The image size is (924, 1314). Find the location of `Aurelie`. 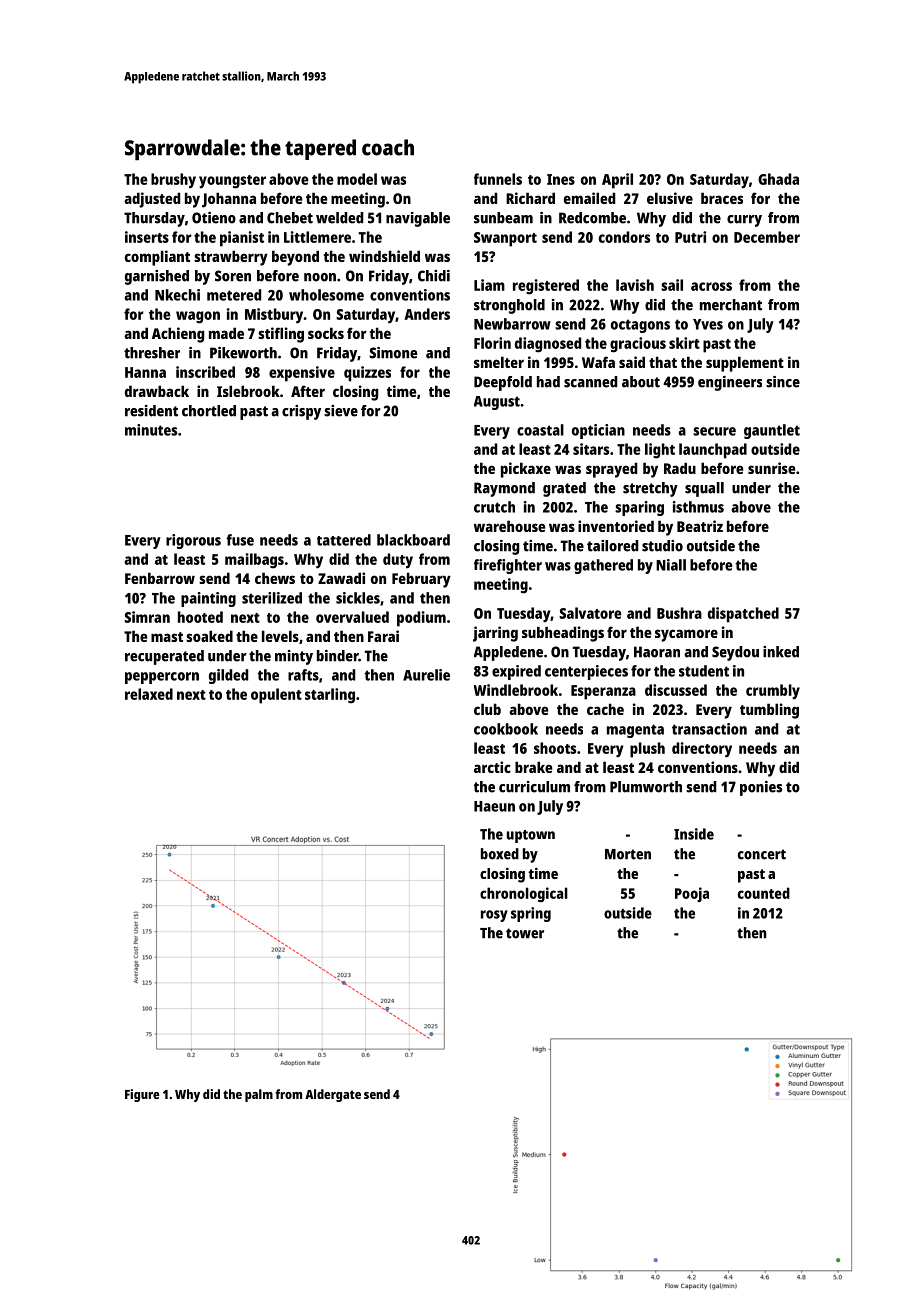

Aurelie is located at coordinates (426, 675).
